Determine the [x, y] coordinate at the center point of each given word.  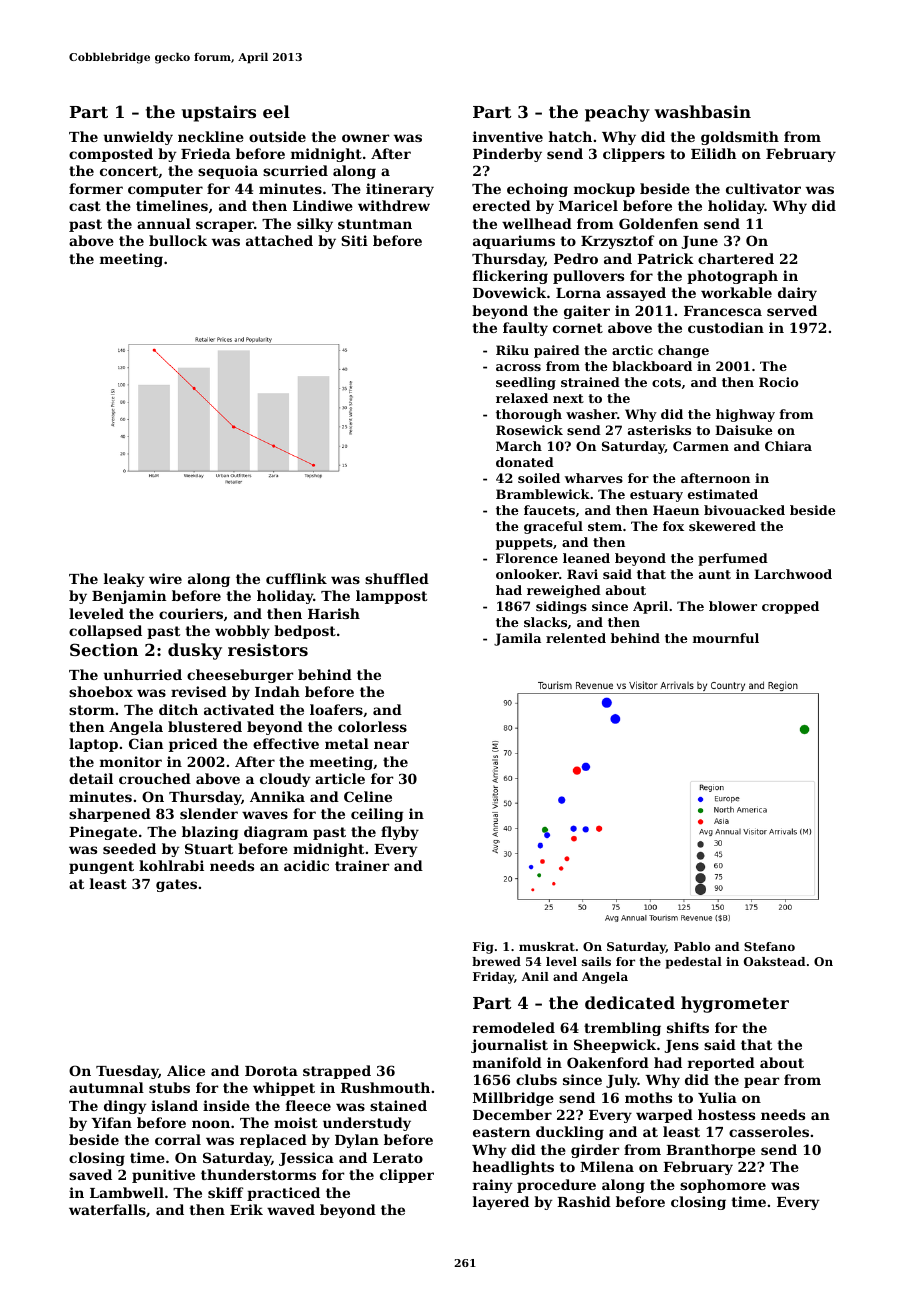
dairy [797, 294]
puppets [524, 544]
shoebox [101, 691]
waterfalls [107, 1209]
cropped [790, 607]
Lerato [398, 1158]
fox [673, 526]
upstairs [219, 113]
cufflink [296, 578]
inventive [508, 136]
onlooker [527, 574]
